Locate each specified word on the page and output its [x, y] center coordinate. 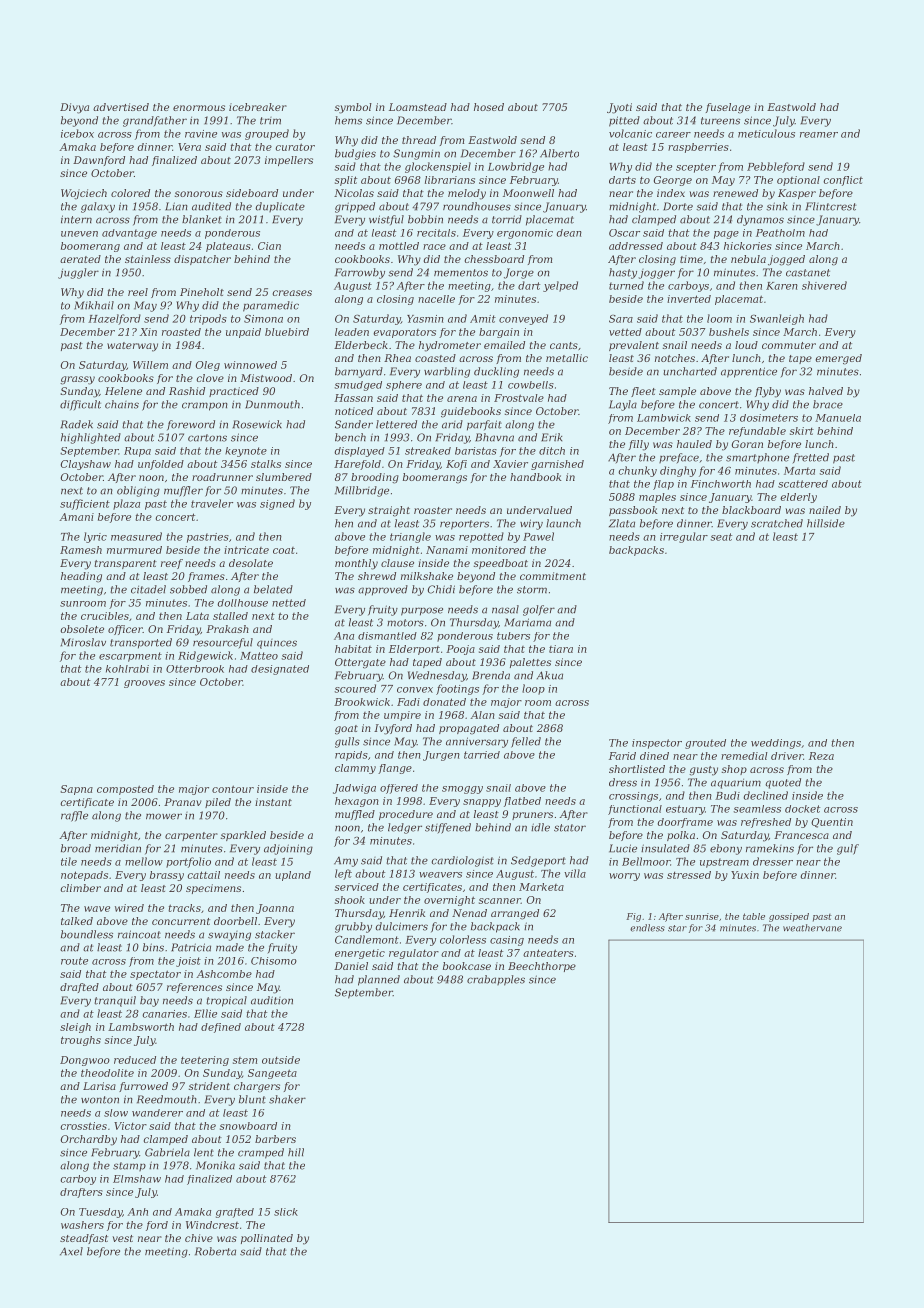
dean [569, 233]
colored [130, 193]
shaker [287, 1099]
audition [272, 1000]
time [691, 259]
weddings [776, 744]
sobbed [188, 589]
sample [677, 392]
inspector [657, 744]
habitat [353, 649]
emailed [504, 345]
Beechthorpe [542, 967]
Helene [123, 391]
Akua [550, 675]
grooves [144, 684]
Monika [215, 1165]
